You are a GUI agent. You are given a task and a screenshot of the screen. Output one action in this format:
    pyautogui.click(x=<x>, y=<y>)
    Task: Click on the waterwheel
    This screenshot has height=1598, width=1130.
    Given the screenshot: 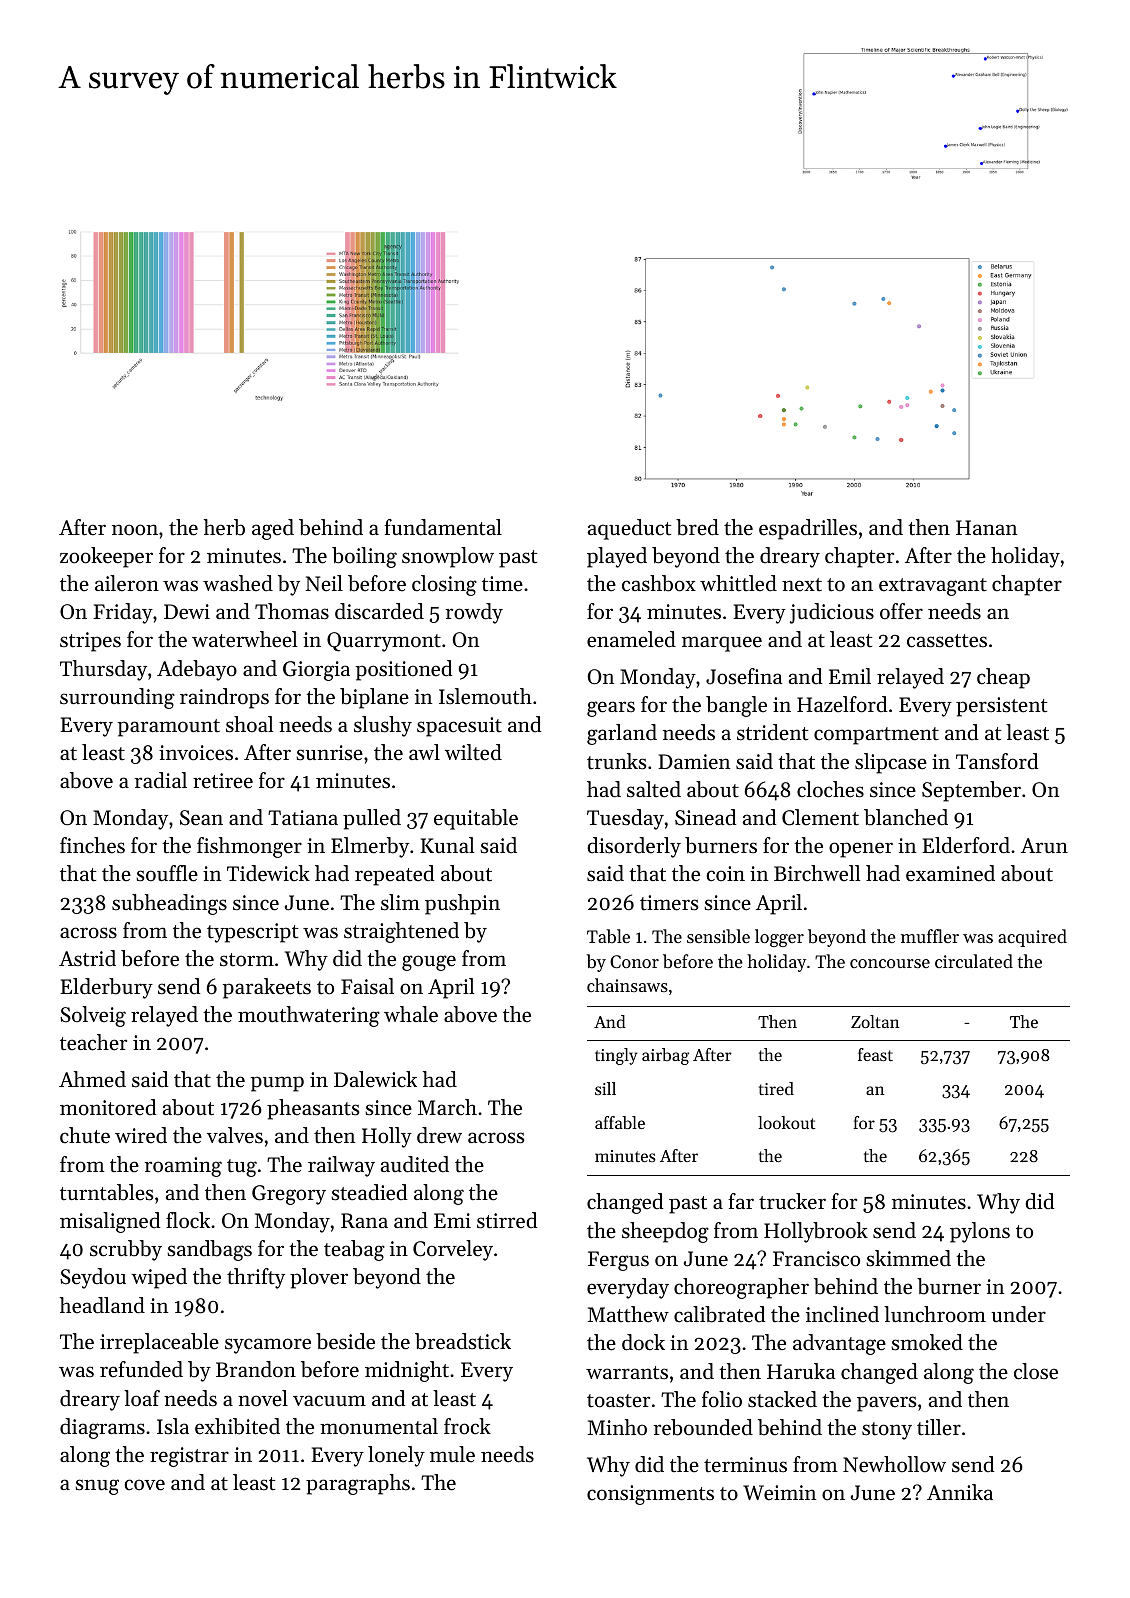 What is the action you would take?
    pyautogui.click(x=244, y=639)
